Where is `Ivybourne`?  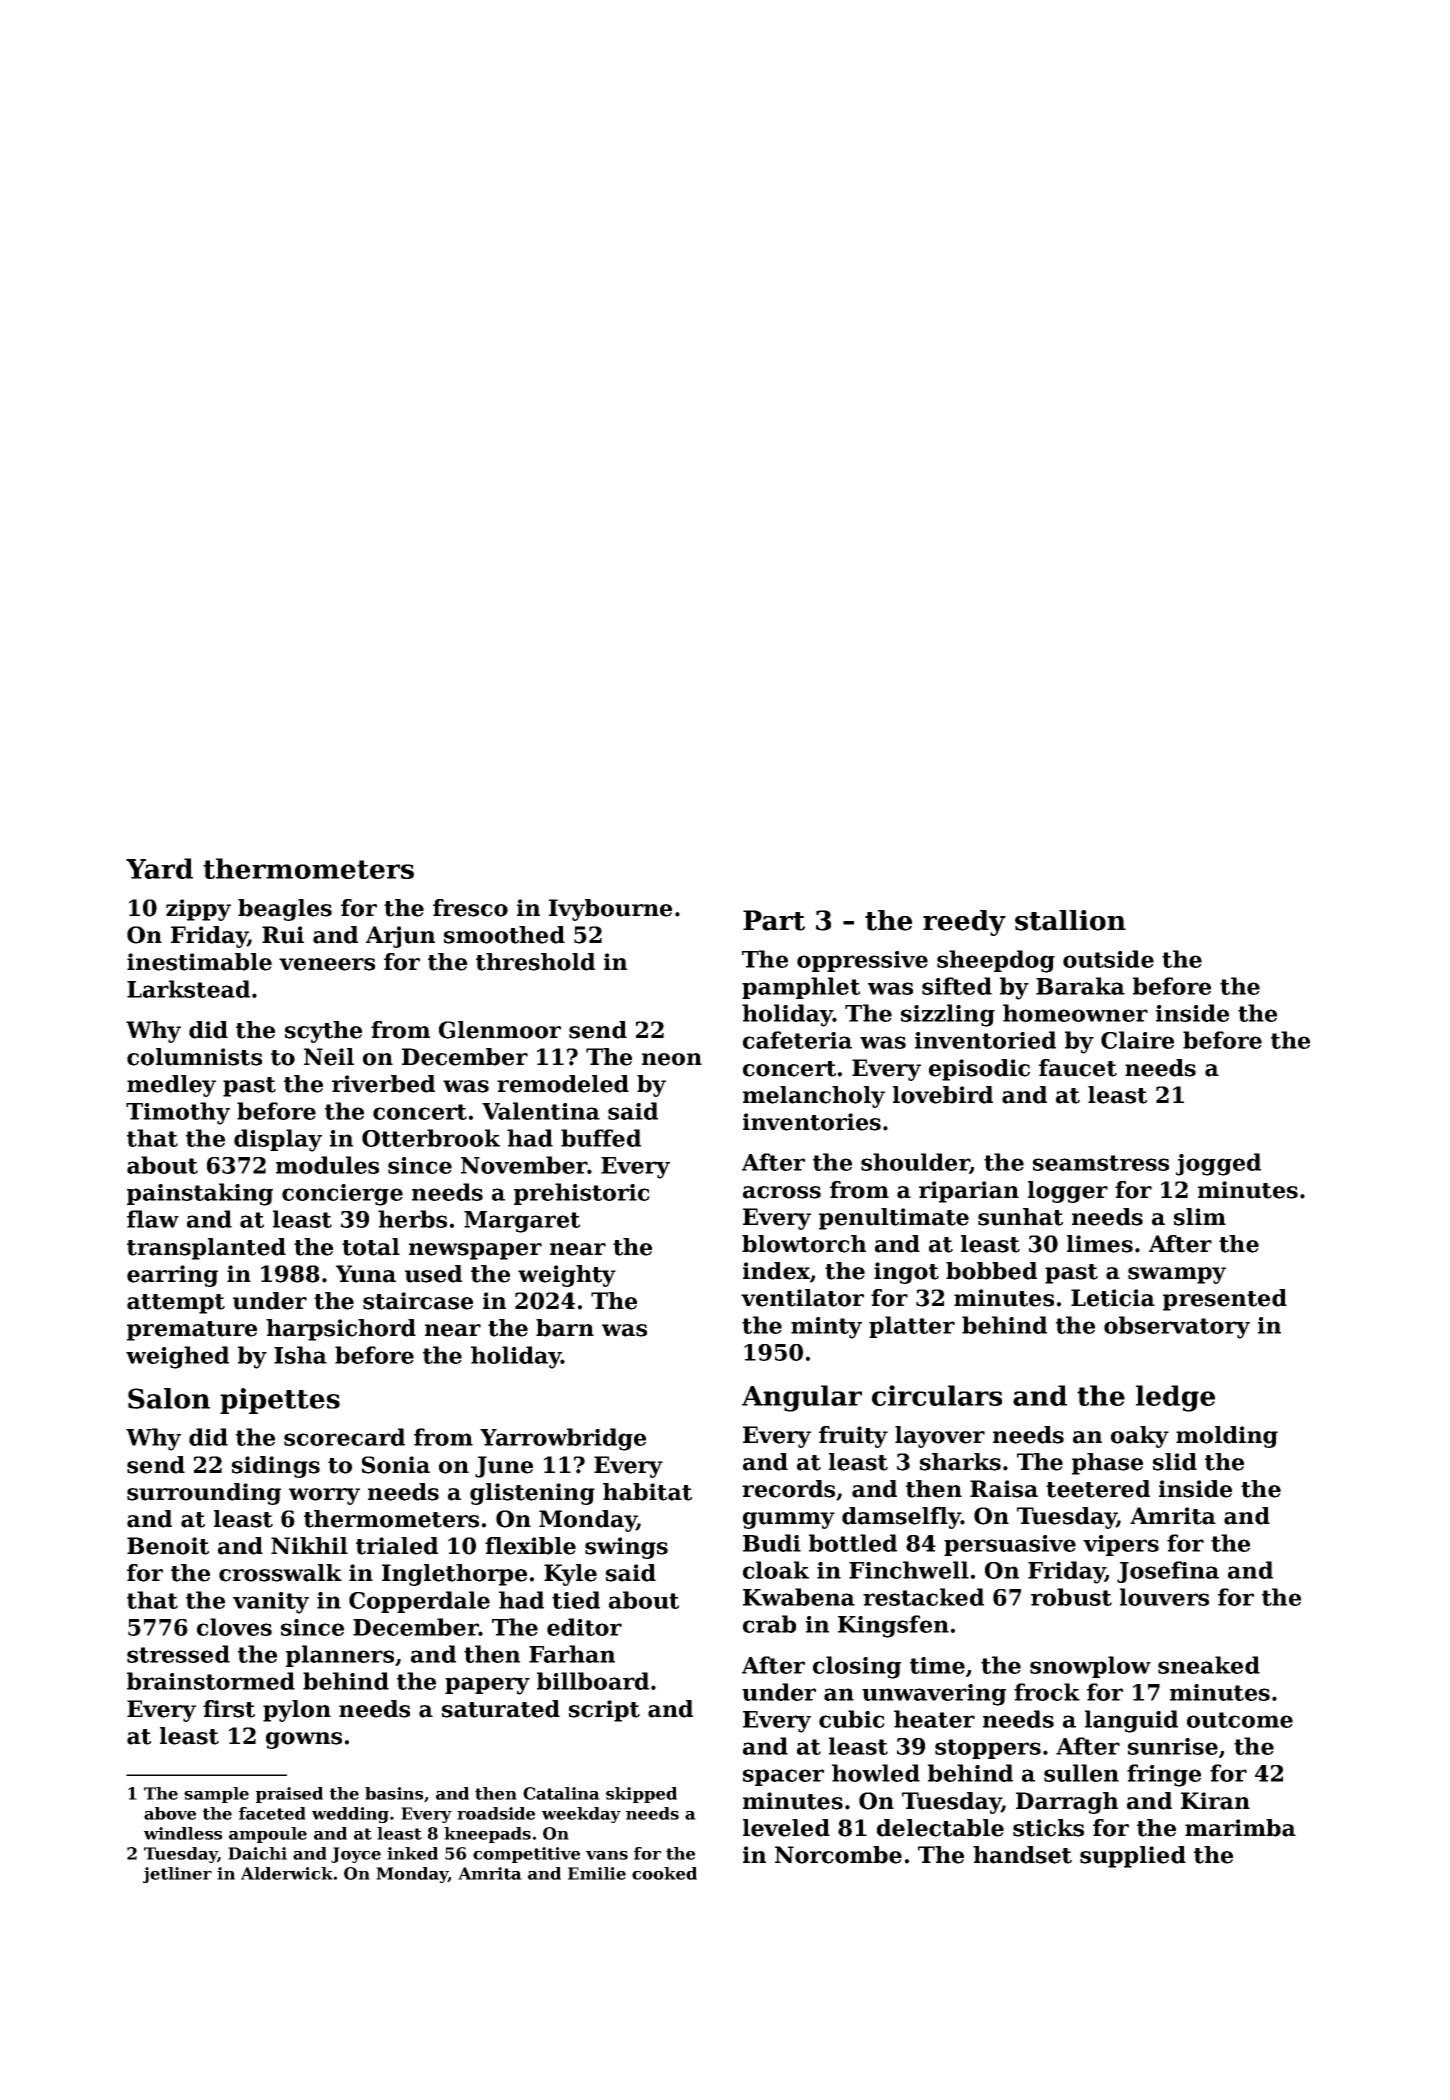
Ivybourne is located at coordinates (610, 910).
